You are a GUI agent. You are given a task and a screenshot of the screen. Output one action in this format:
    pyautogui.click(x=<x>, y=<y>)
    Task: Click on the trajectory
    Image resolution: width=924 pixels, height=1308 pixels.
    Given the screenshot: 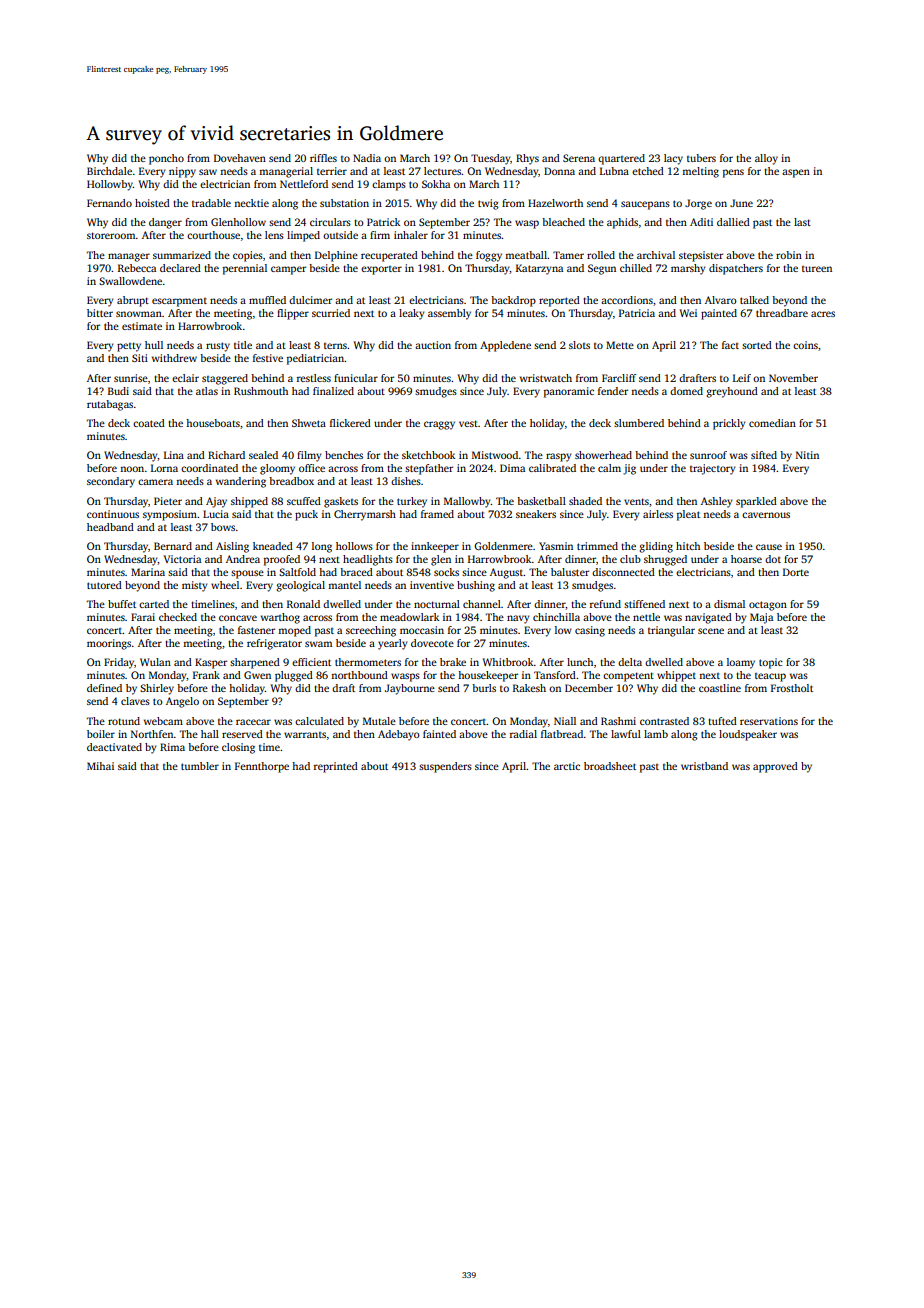 What is the action you would take?
    pyautogui.click(x=713, y=469)
